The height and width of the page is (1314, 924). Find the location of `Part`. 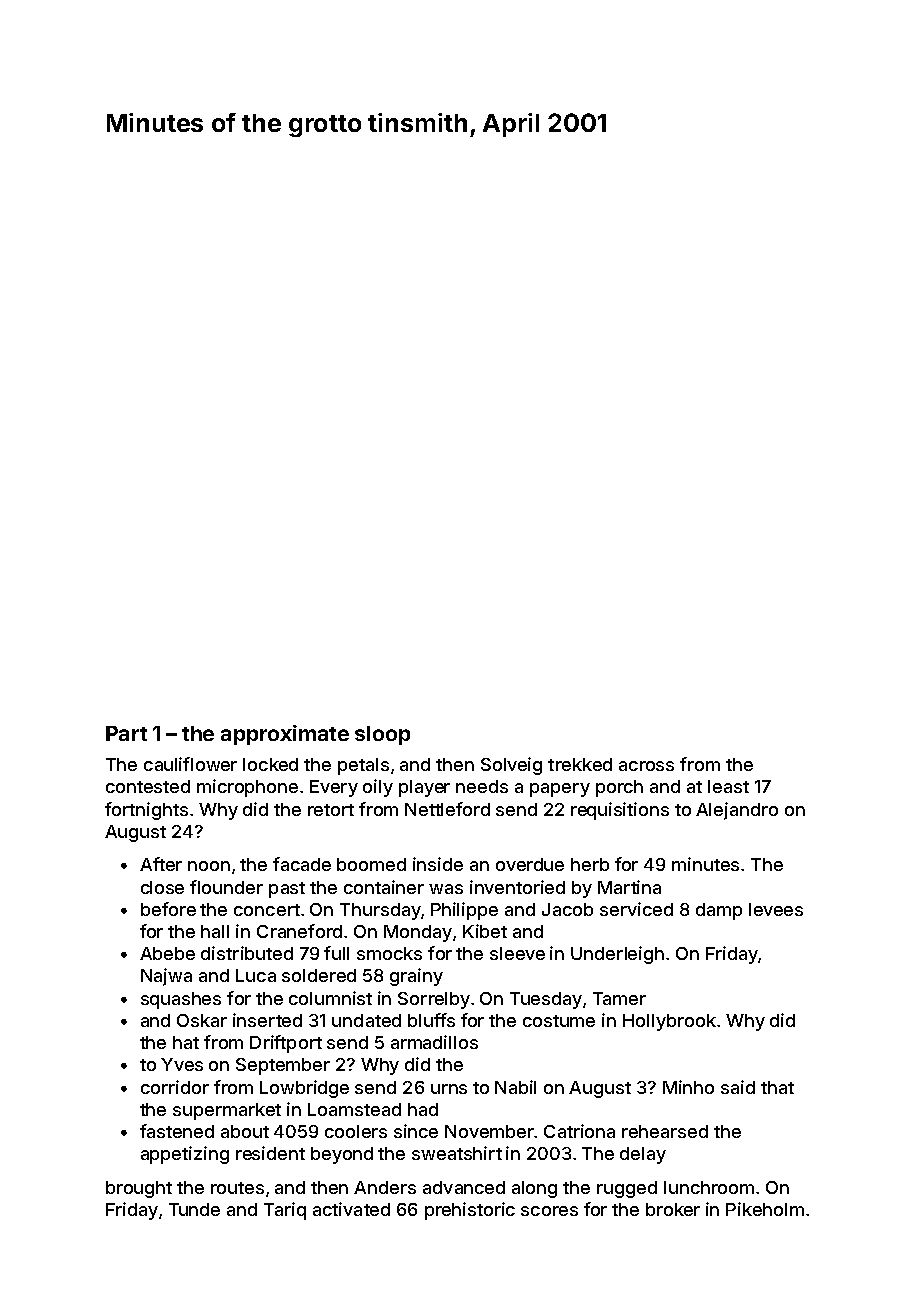

Part is located at coordinates (126, 733).
